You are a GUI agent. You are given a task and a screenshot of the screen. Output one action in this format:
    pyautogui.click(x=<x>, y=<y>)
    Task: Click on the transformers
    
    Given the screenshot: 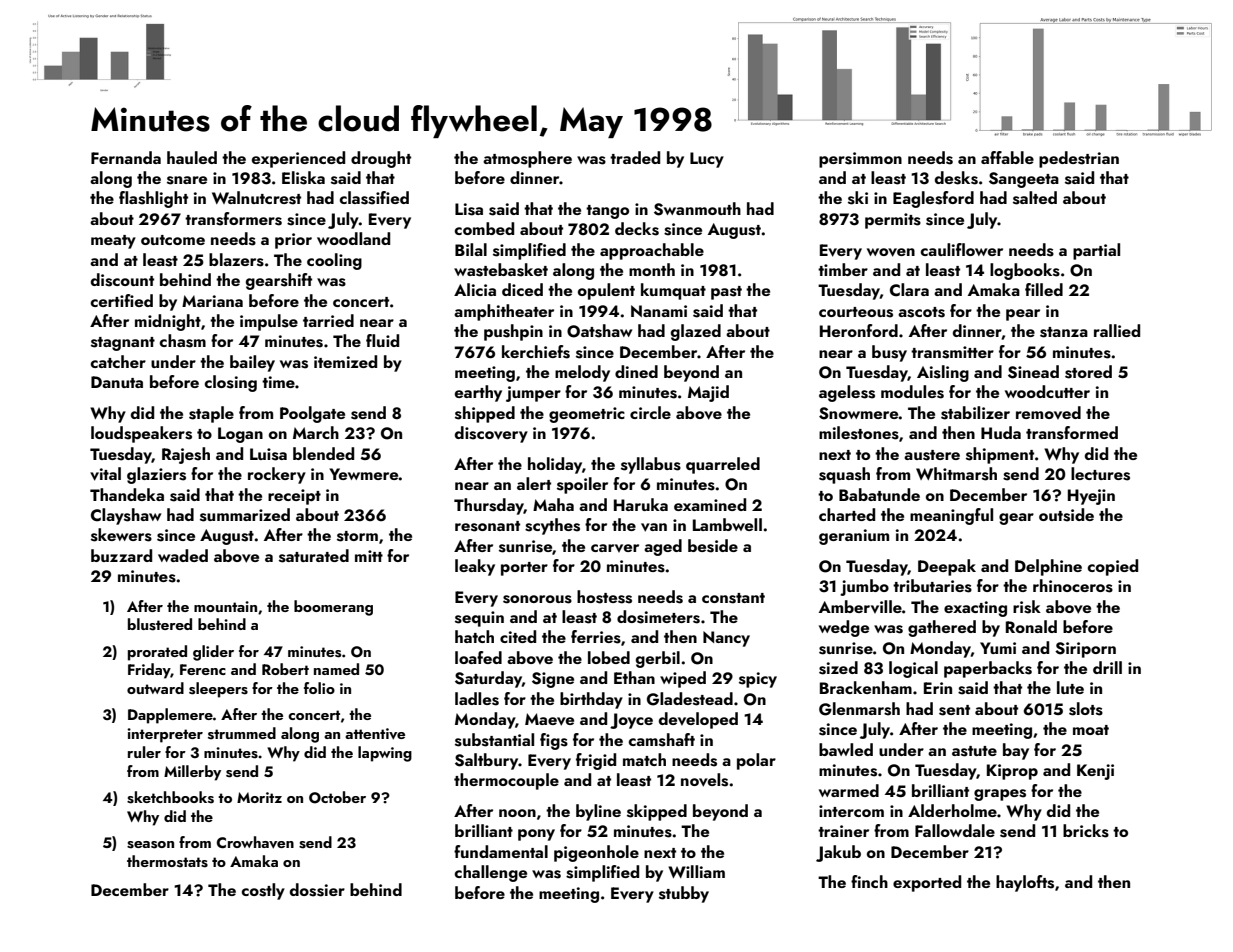 What is the action you would take?
    pyautogui.click(x=233, y=219)
